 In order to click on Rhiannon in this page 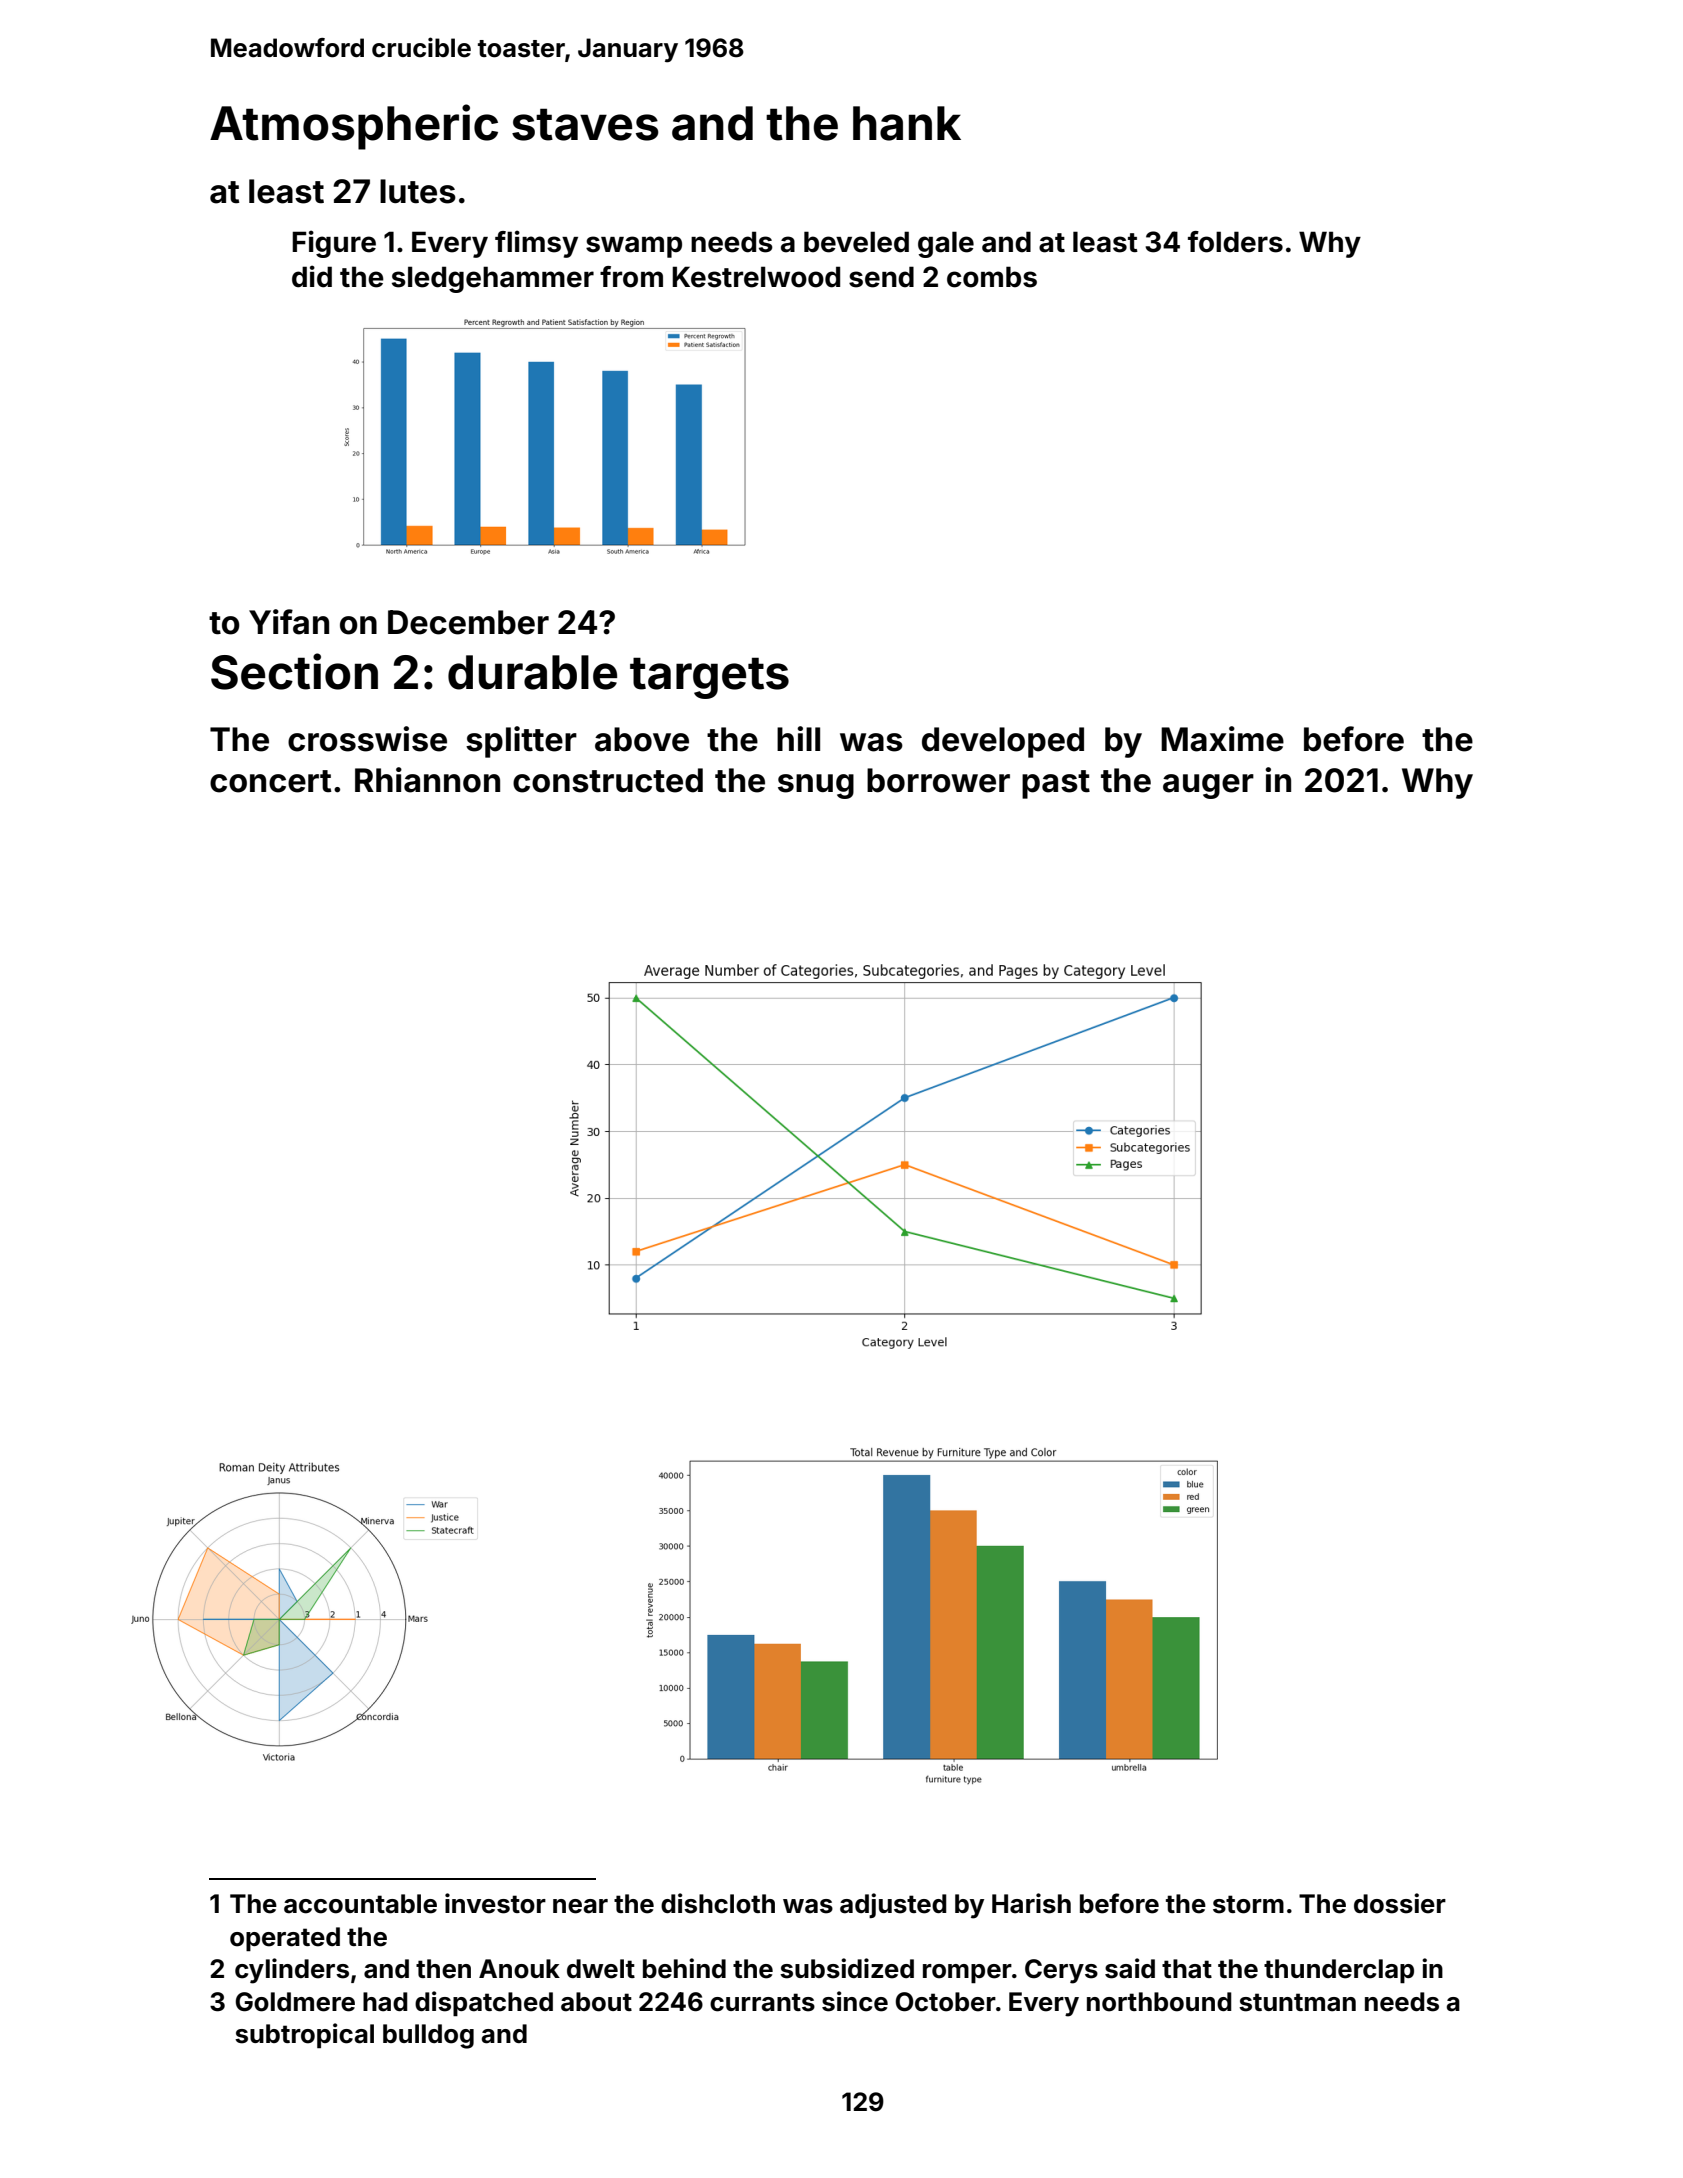, I will do `click(427, 780)`.
